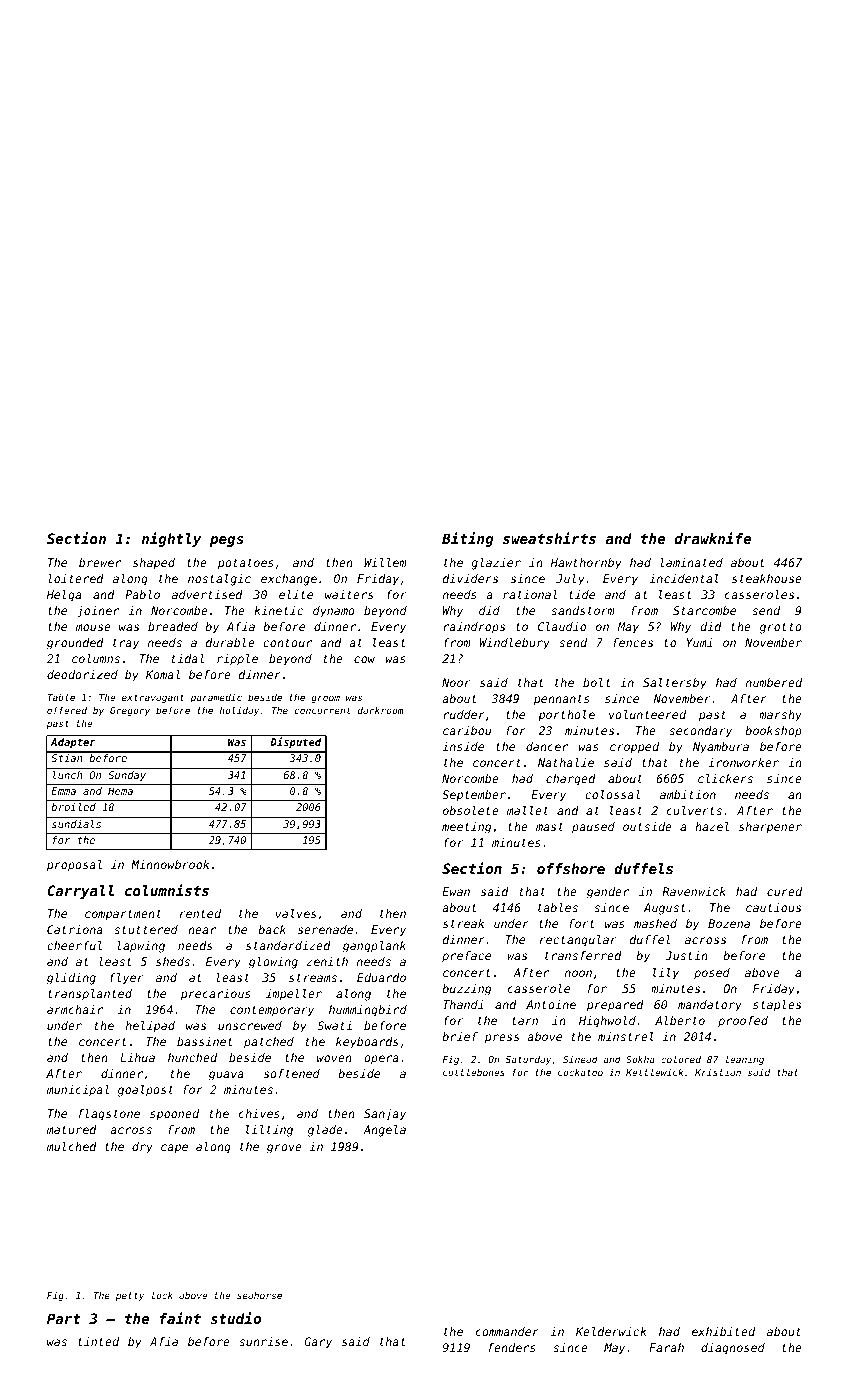 The width and height of the page is (849, 1400). What do you see at coordinates (582, 923) in the page?
I see `fort` at bounding box center [582, 923].
